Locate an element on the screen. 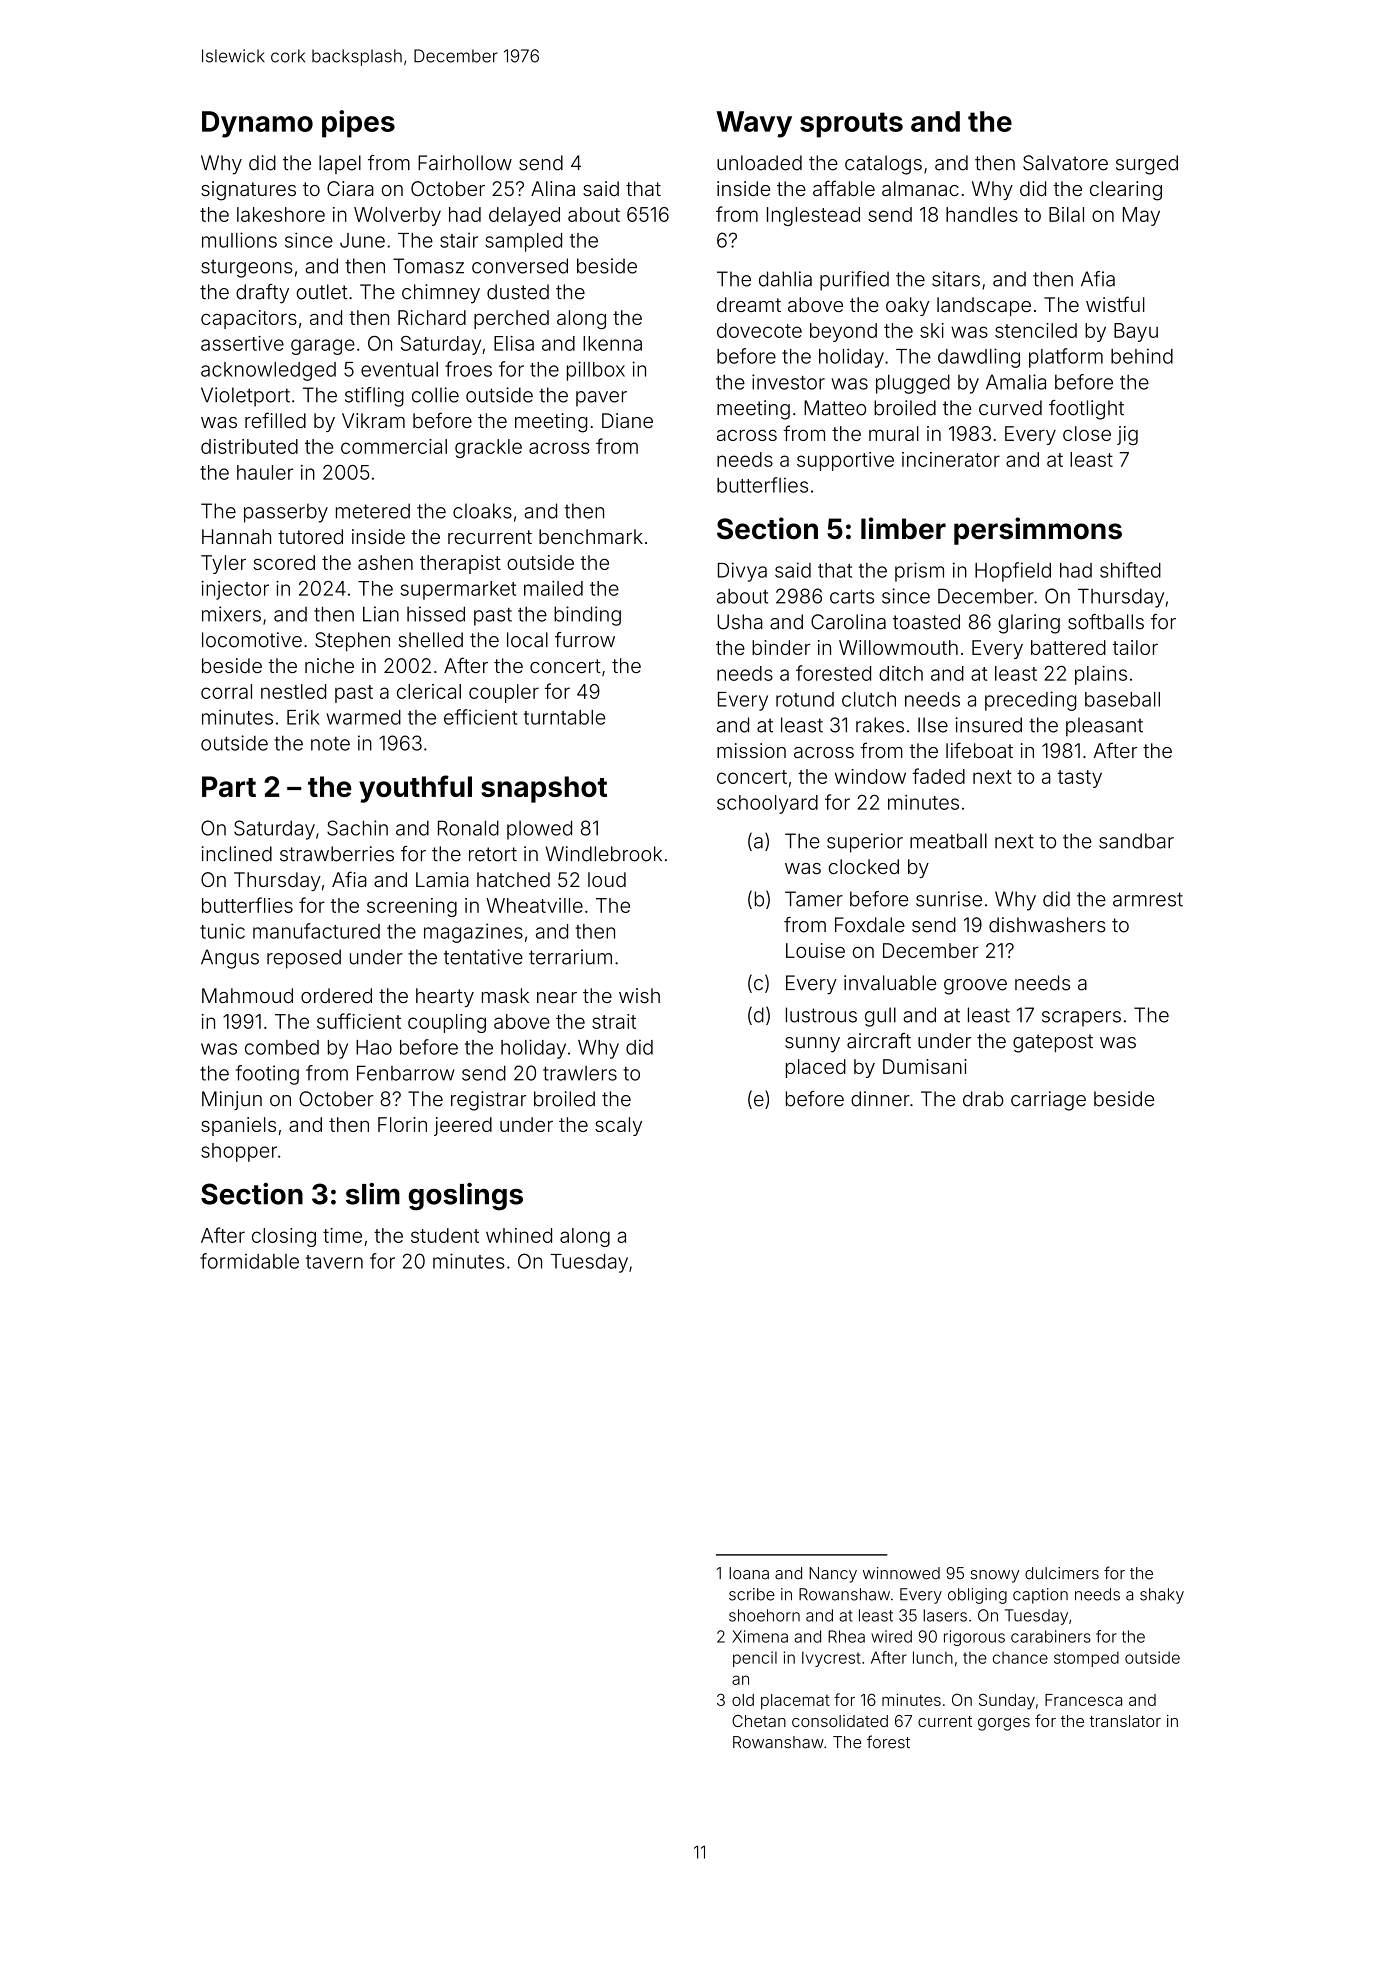 The height and width of the screenshot is (1969, 1386). lustrous is located at coordinates (821, 1015).
